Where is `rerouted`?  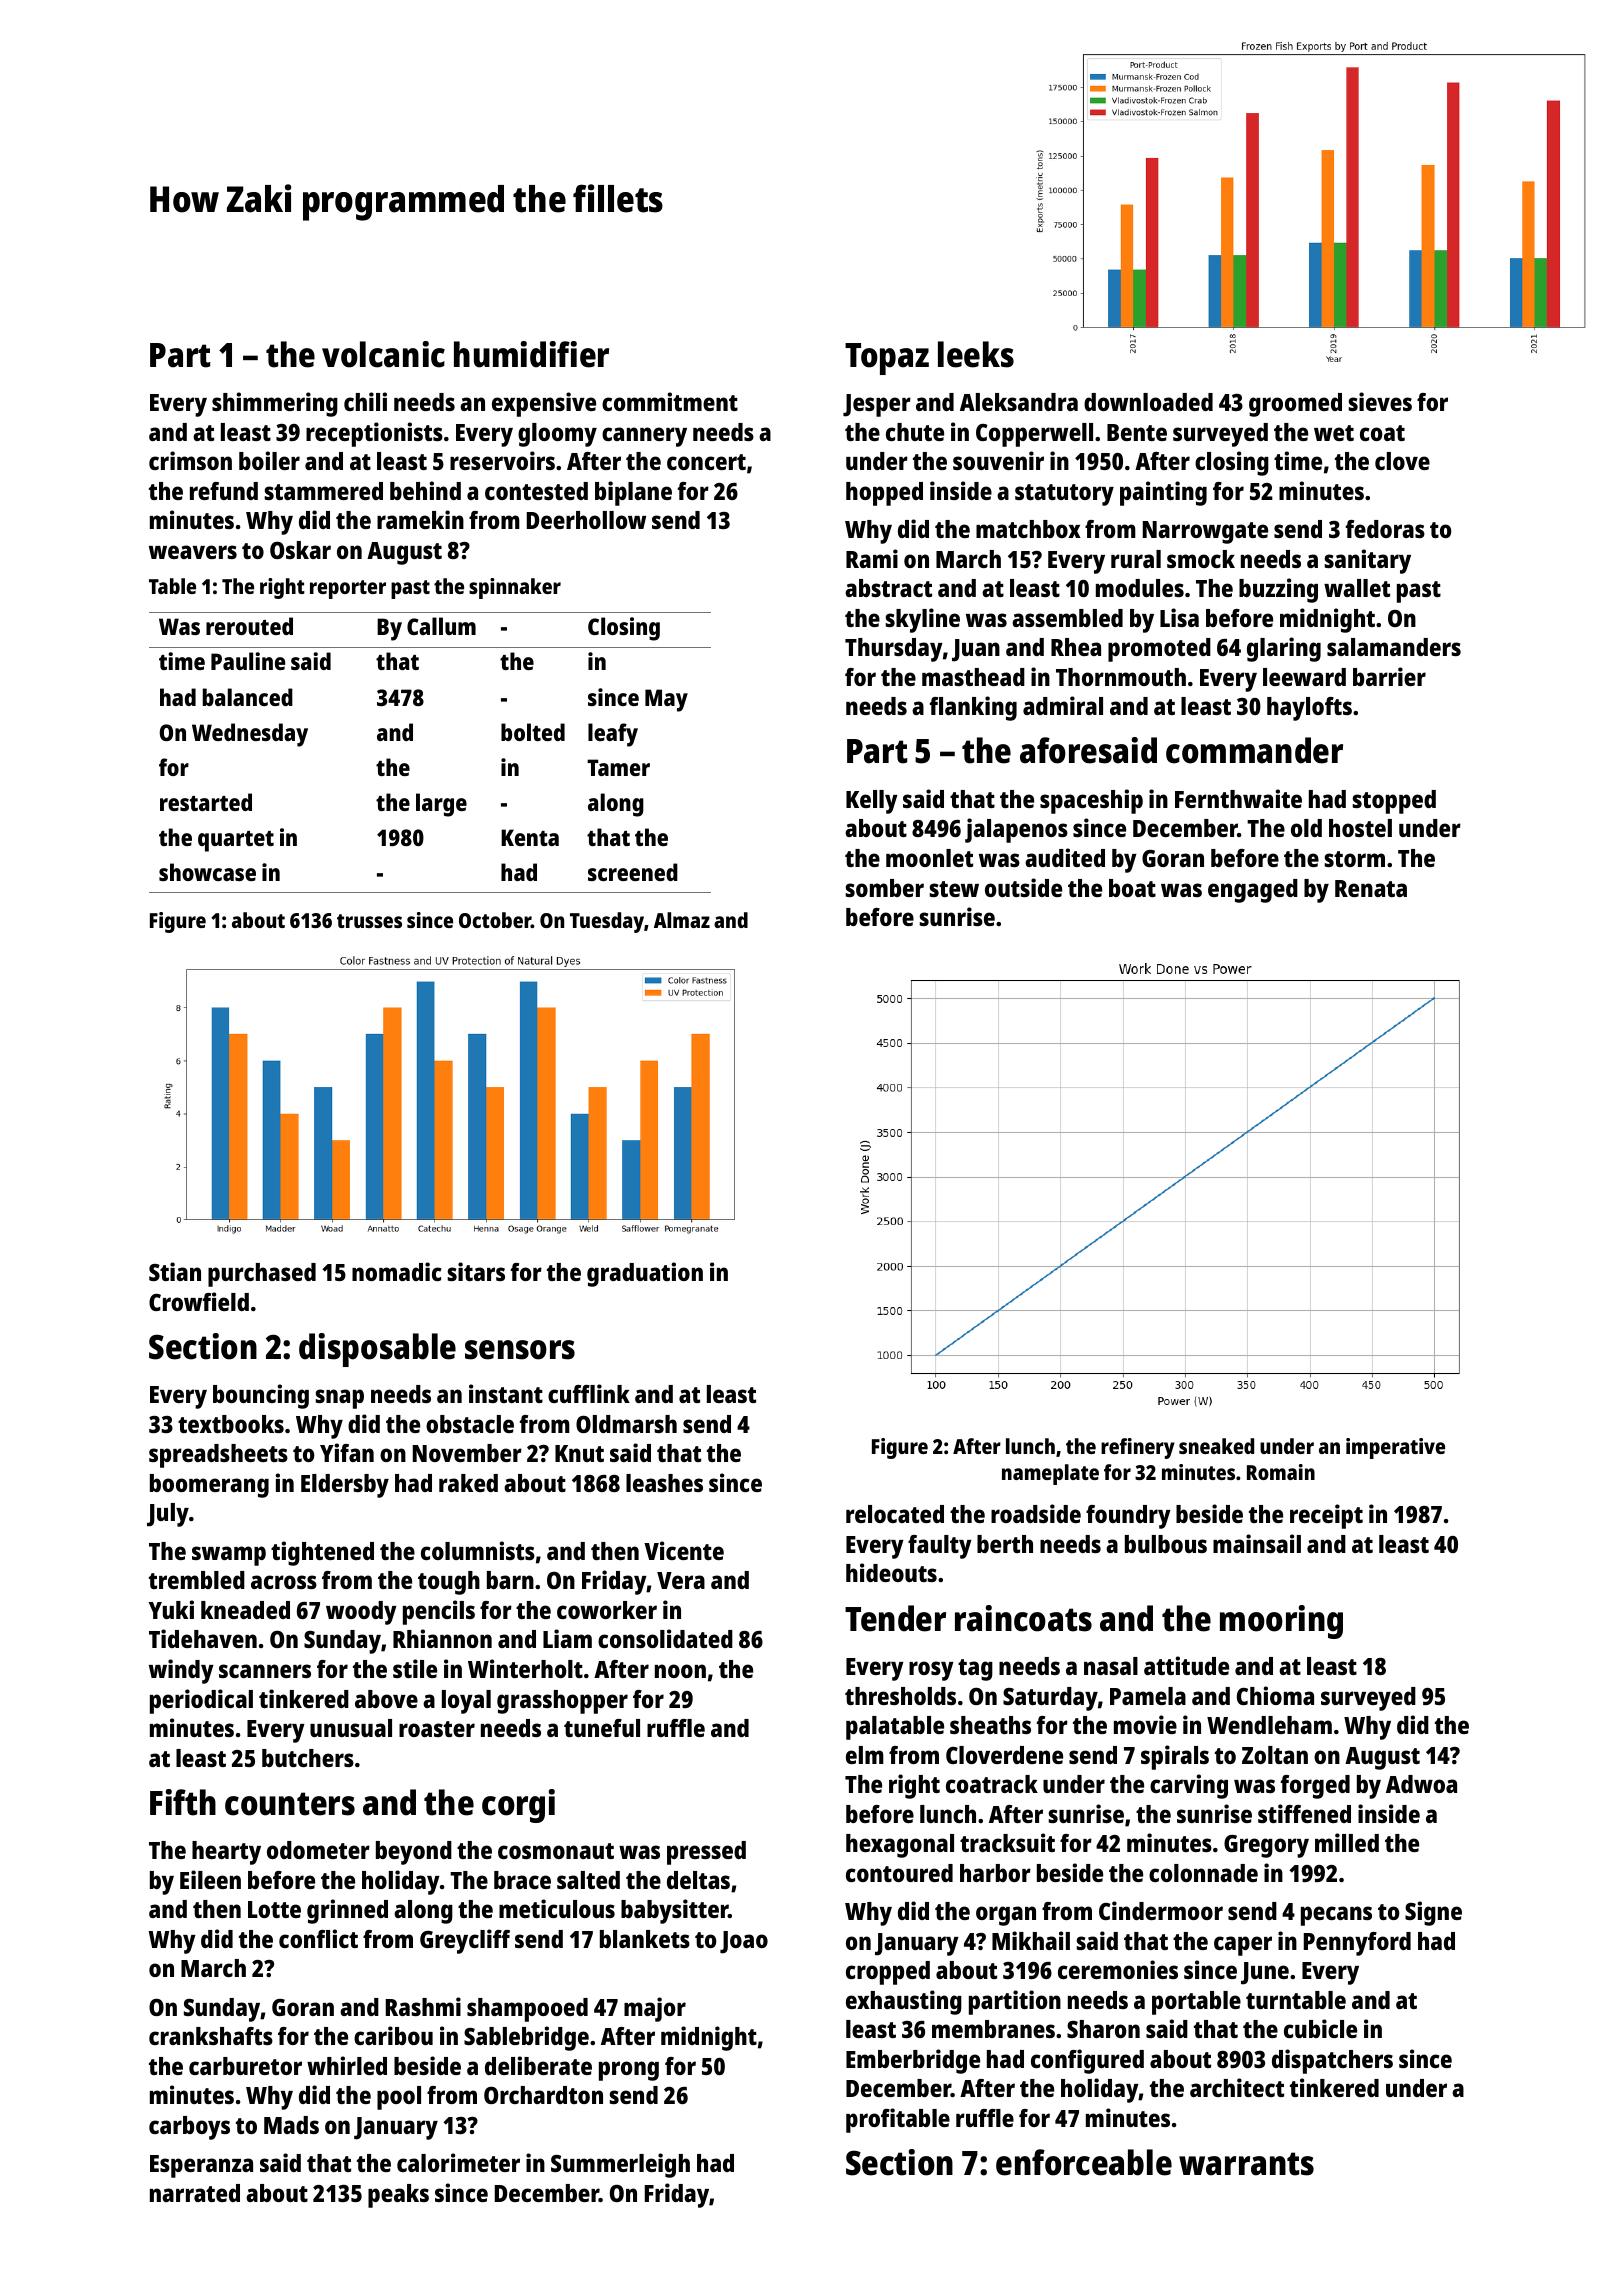 rerouted is located at coordinates (249, 626).
